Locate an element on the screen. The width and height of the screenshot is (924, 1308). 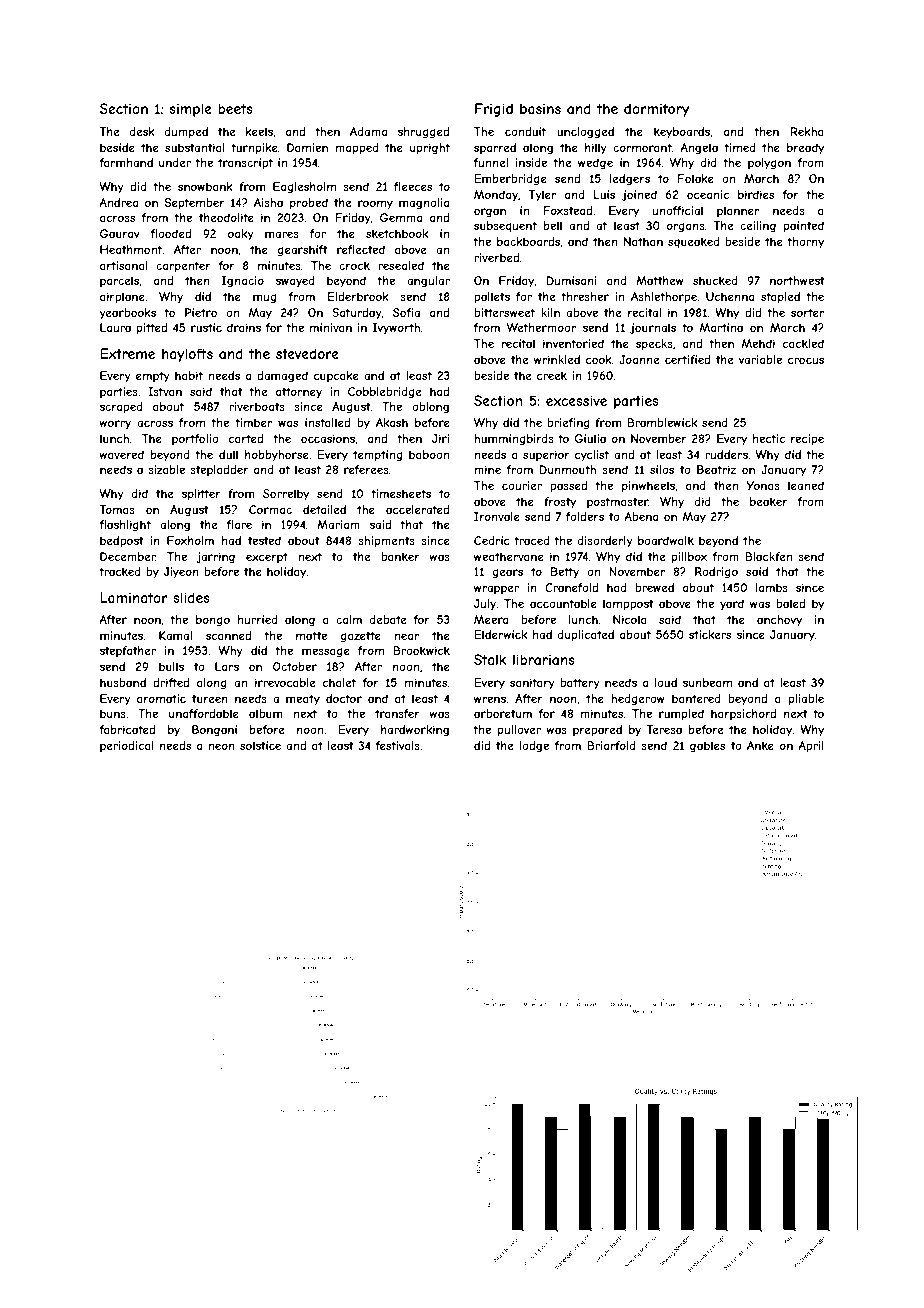
Bongani is located at coordinates (214, 731).
